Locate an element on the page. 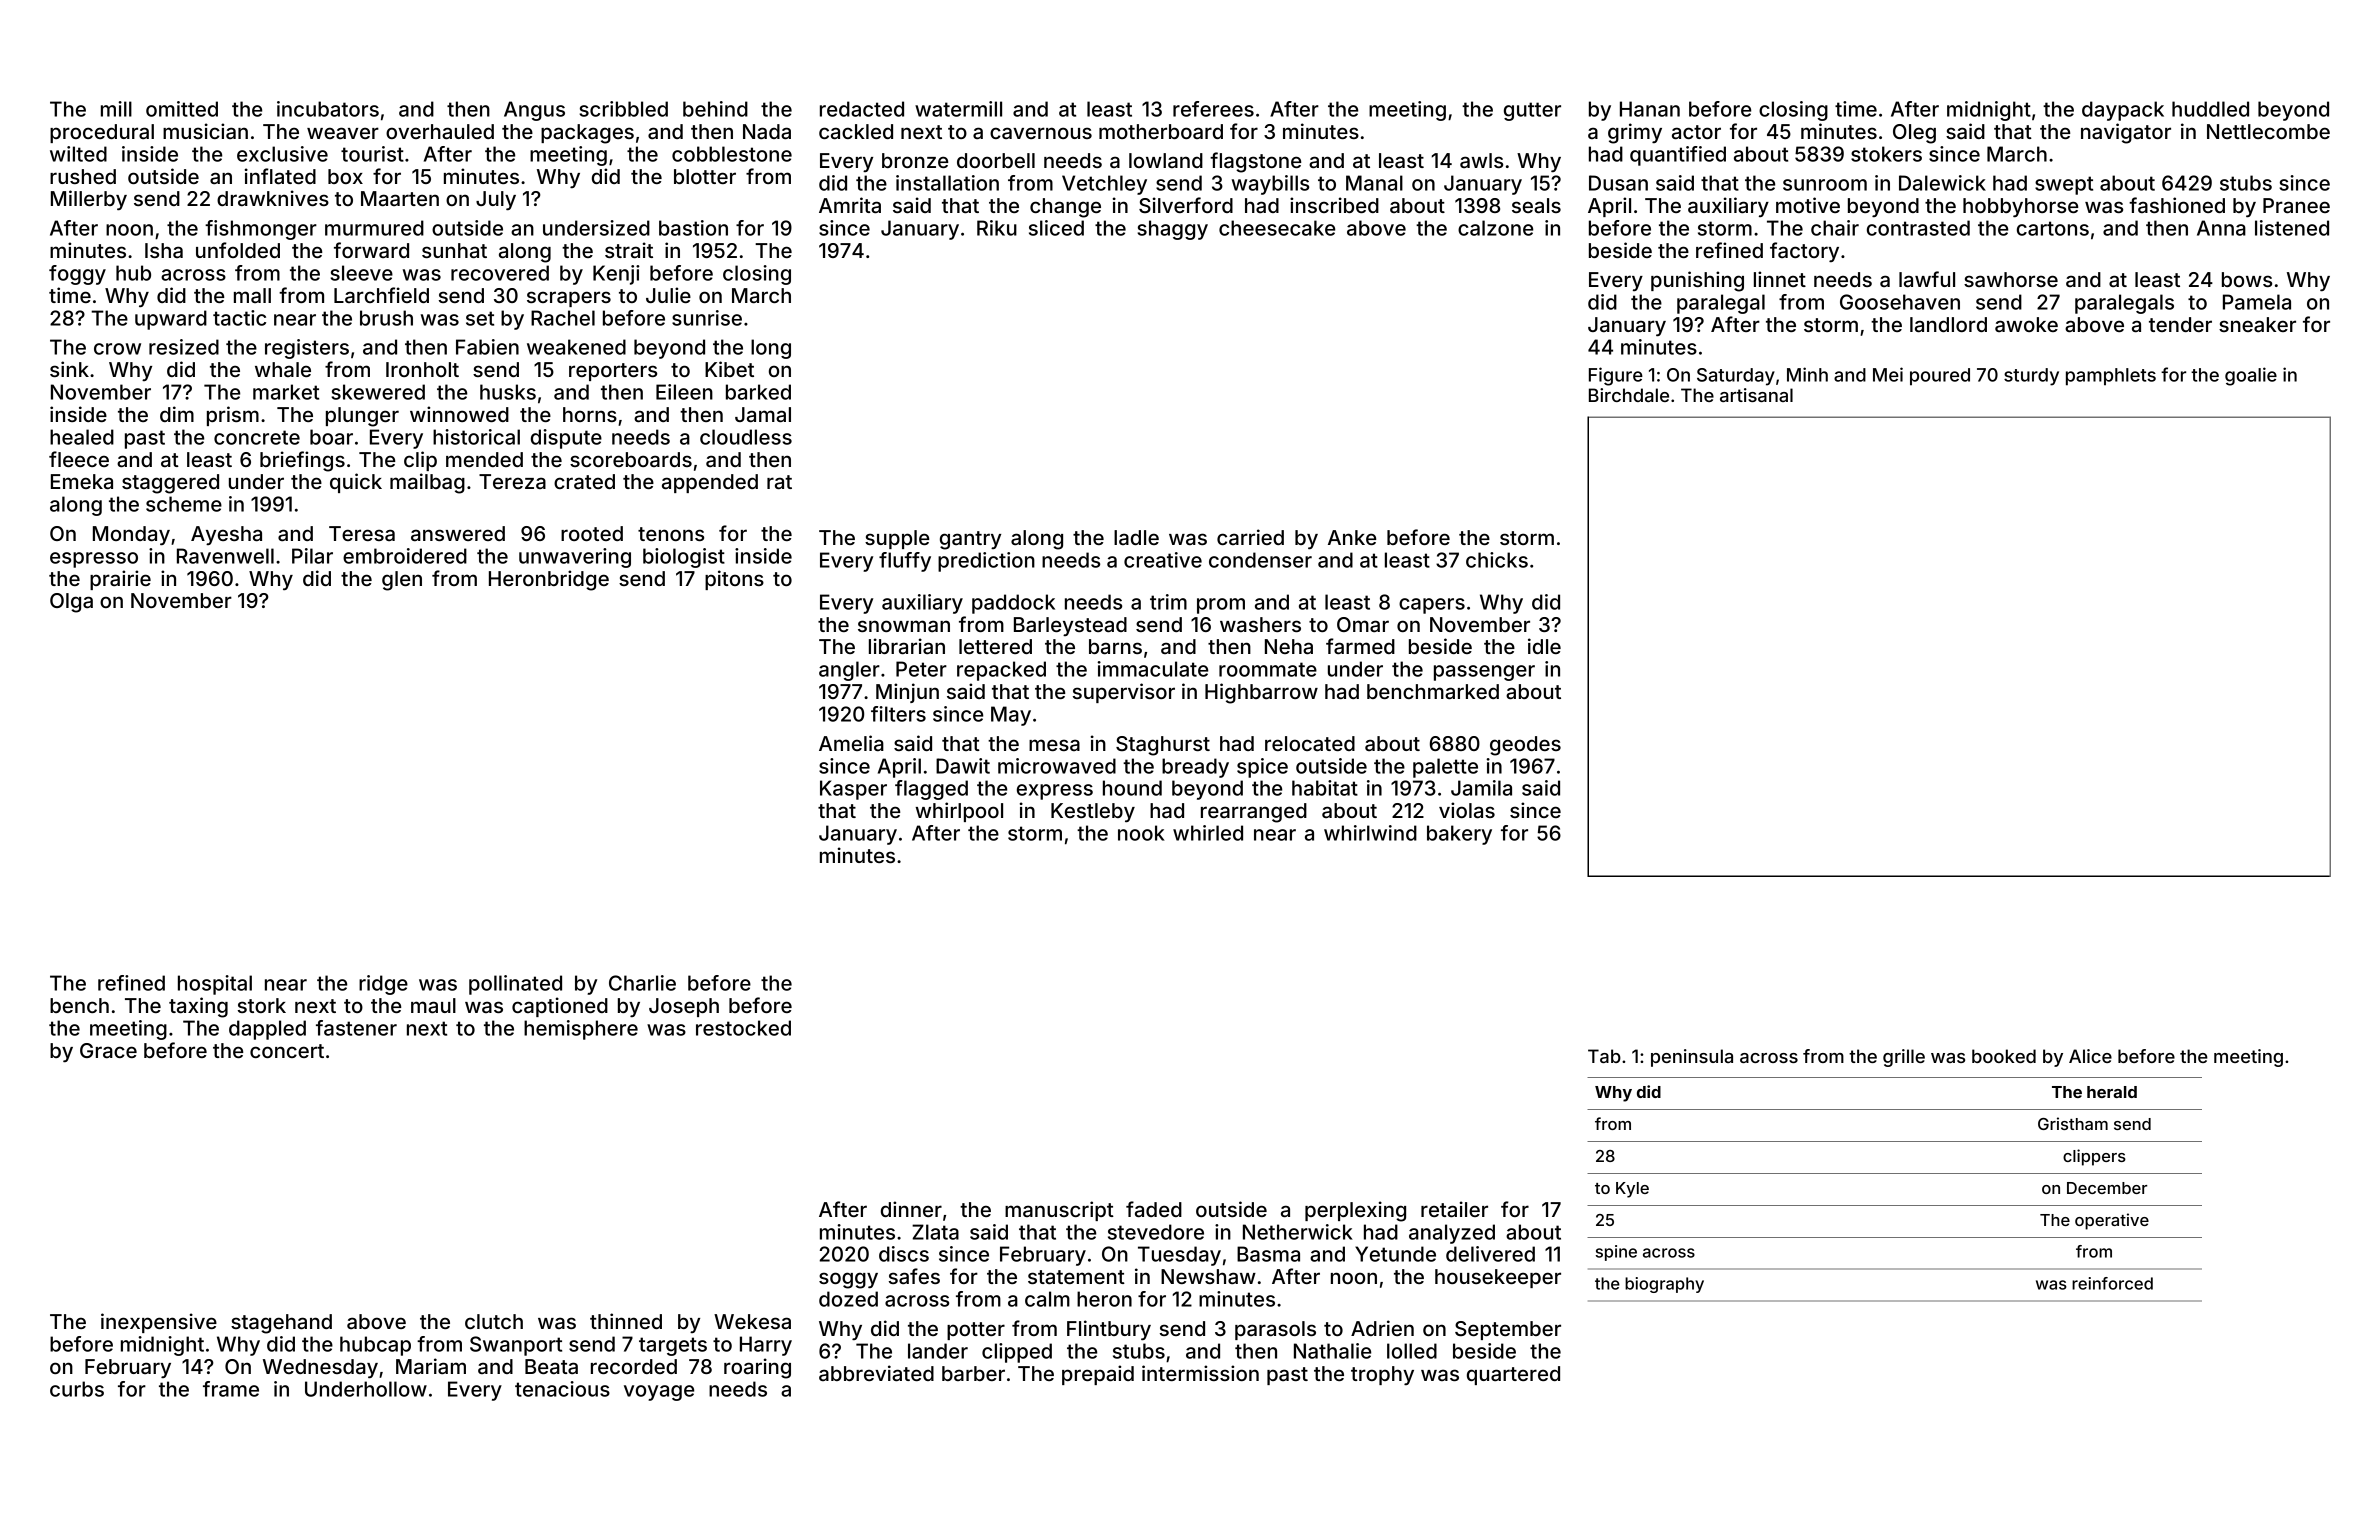 This document has width=2380, height=1540. herald is located at coordinates (2112, 1092).
